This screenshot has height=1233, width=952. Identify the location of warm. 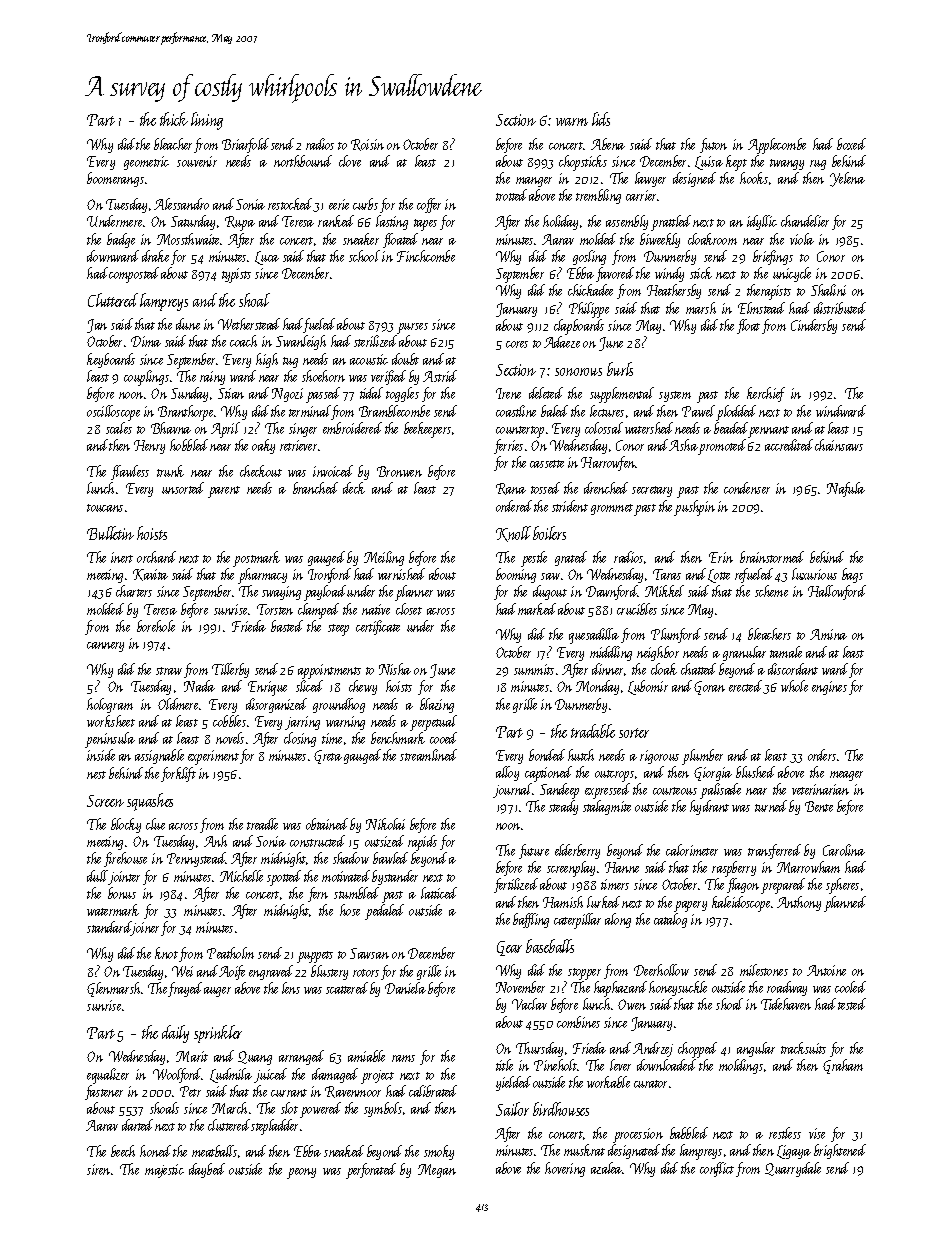
(572, 122).
